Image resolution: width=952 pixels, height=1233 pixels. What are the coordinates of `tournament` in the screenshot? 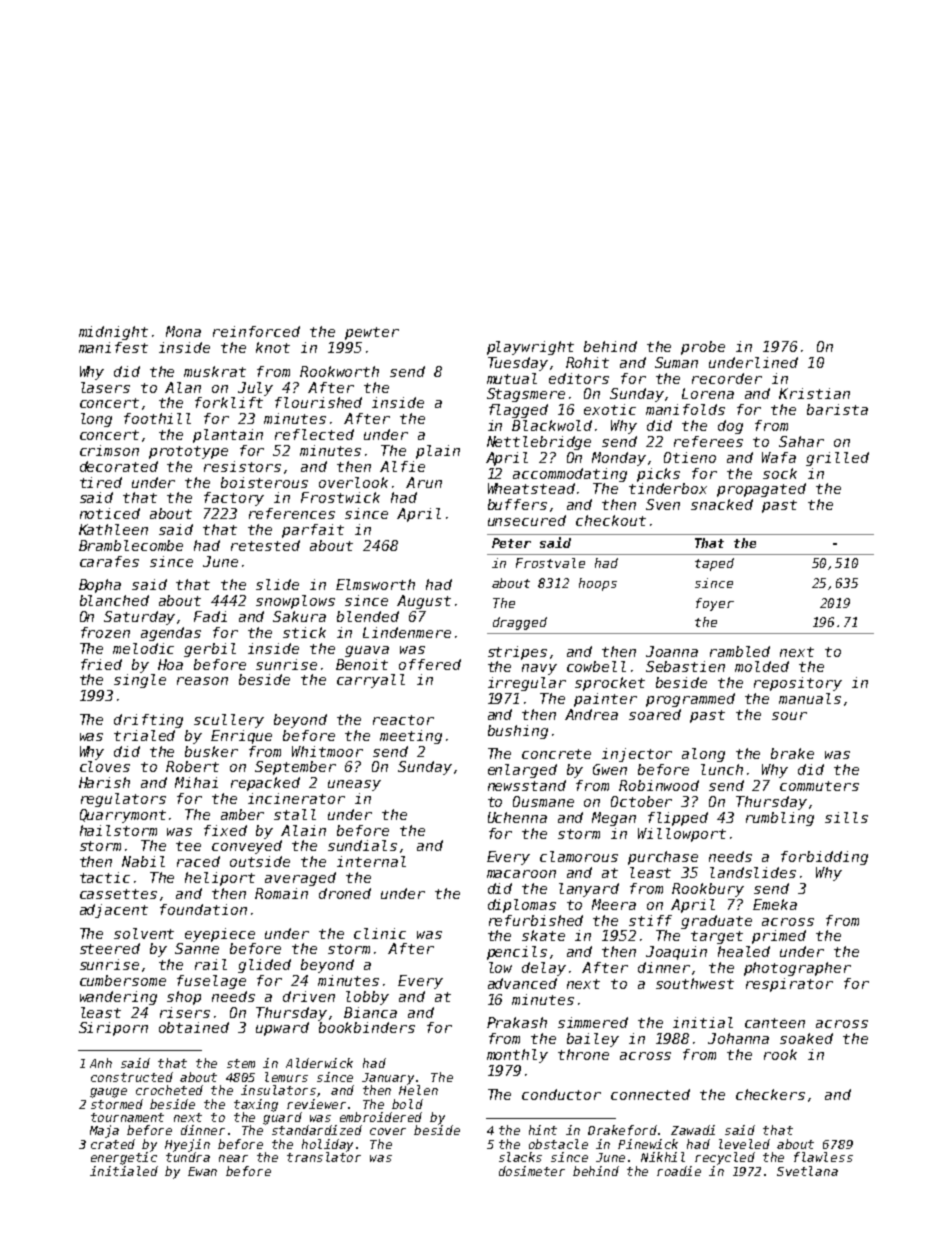 It's located at (127, 1117).
